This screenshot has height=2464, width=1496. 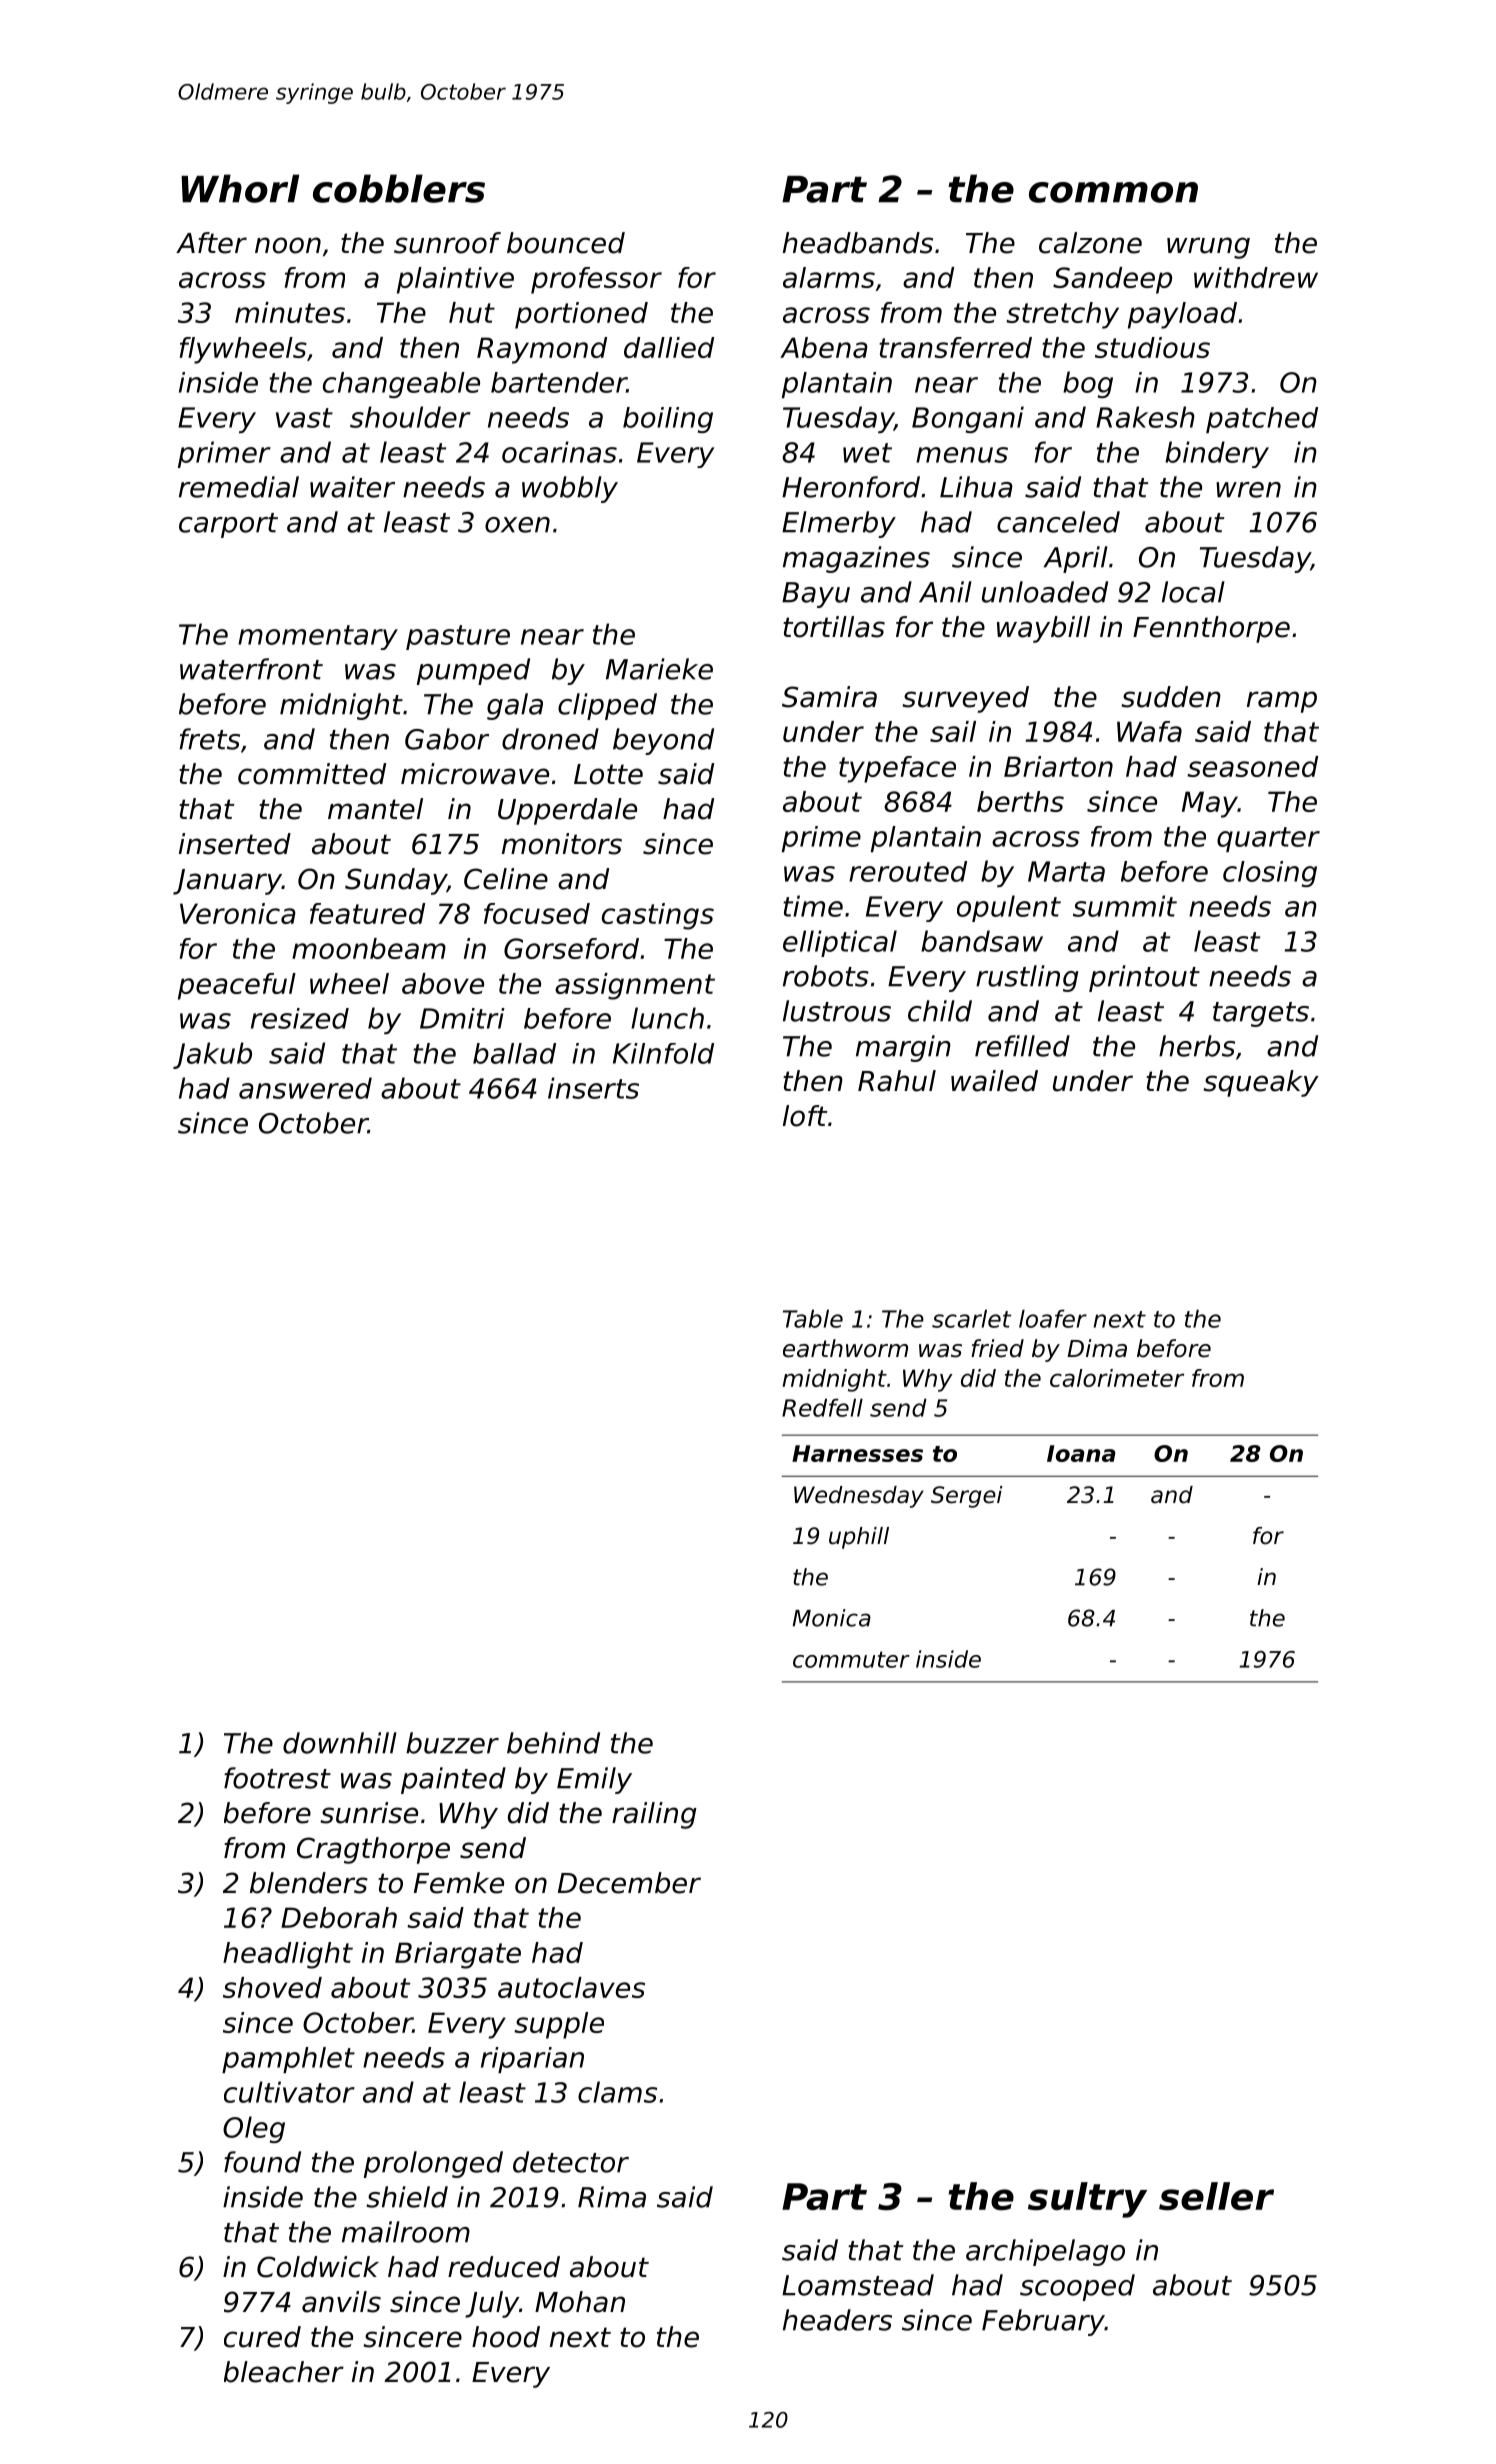 What do you see at coordinates (566, 243) in the screenshot?
I see `bounced` at bounding box center [566, 243].
